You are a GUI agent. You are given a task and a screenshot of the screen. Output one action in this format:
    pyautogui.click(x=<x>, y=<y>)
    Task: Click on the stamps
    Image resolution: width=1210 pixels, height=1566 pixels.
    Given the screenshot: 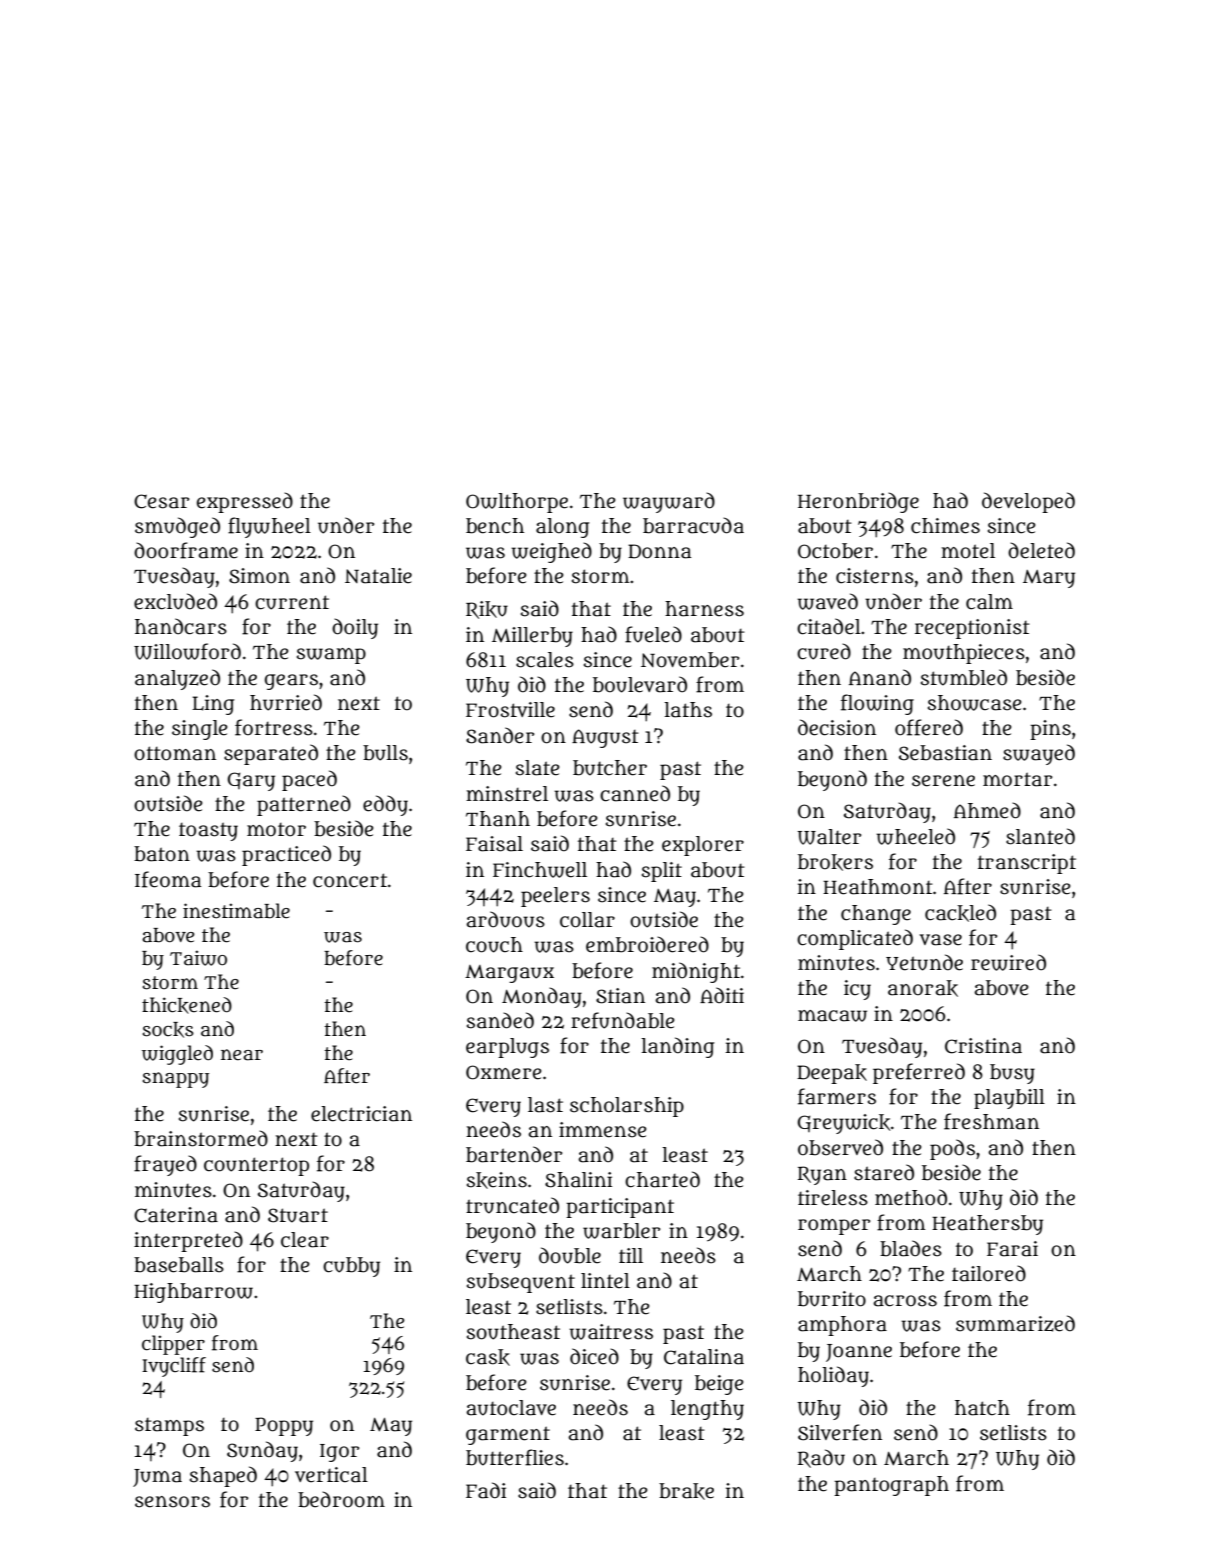 What is the action you would take?
    pyautogui.click(x=169, y=1427)
